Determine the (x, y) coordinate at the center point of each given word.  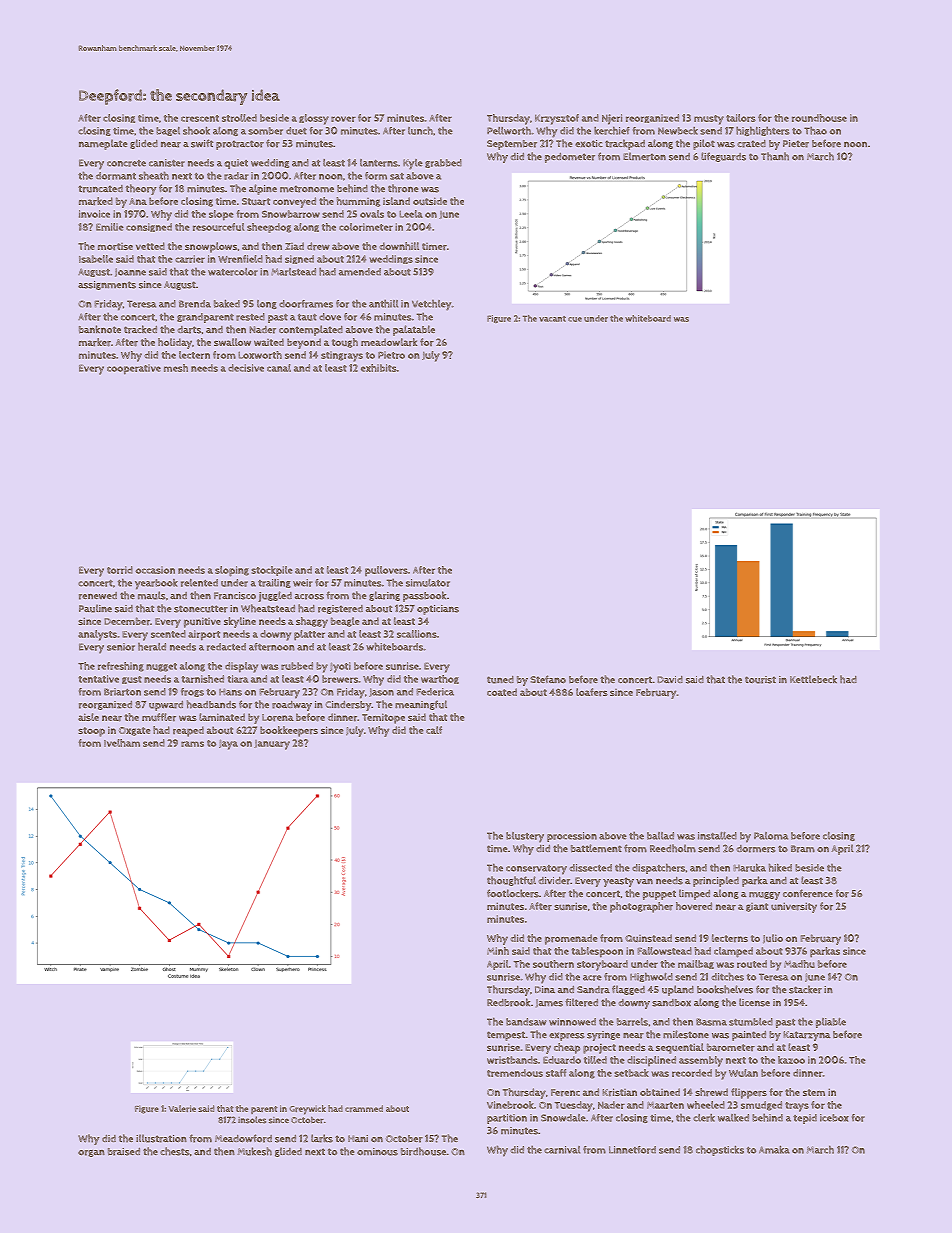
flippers (749, 1093)
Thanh (775, 156)
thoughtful (511, 881)
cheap (567, 1048)
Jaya (228, 745)
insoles (252, 1120)
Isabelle (96, 259)
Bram (803, 849)
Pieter (796, 144)
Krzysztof (557, 119)
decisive (246, 368)
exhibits (379, 368)
